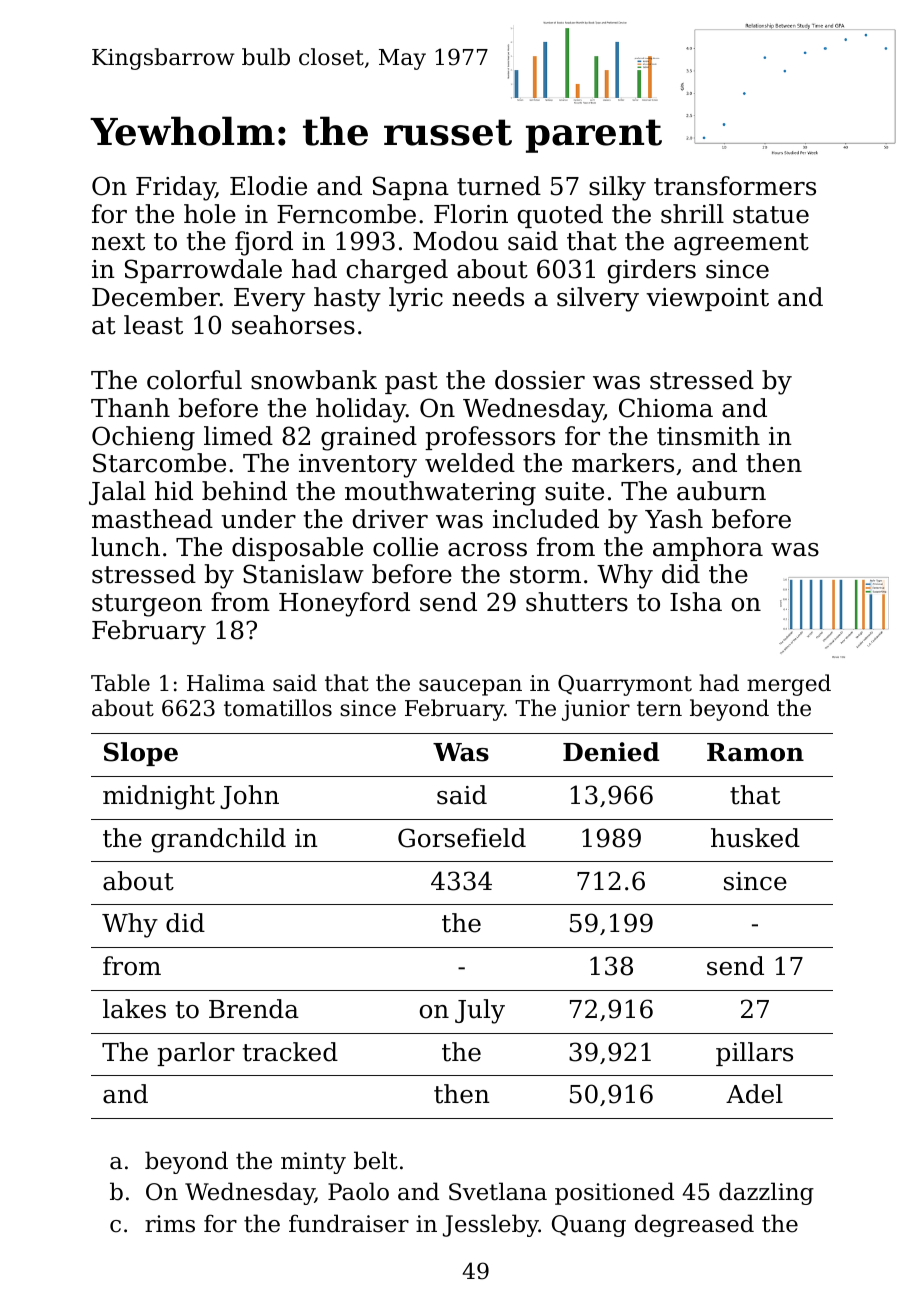  Describe the element at coordinates (349, 1223) in the screenshot. I see `fundraiser` at that location.
